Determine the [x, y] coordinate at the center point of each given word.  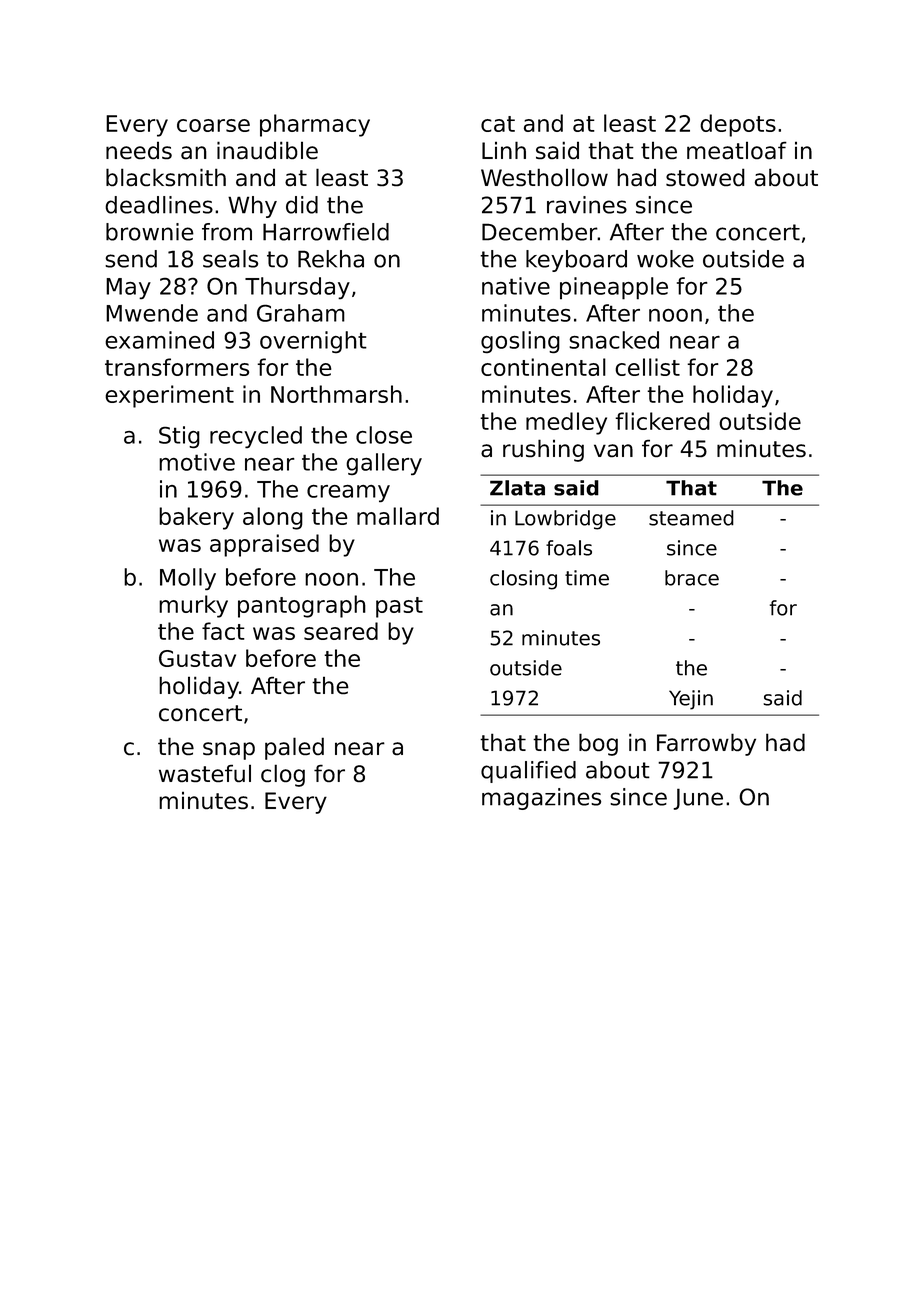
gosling [520, 342]
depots [738, 125]
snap [229, 751]
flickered [662, 421]
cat [498, 124]
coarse [213, 125]
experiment [169, 396]
